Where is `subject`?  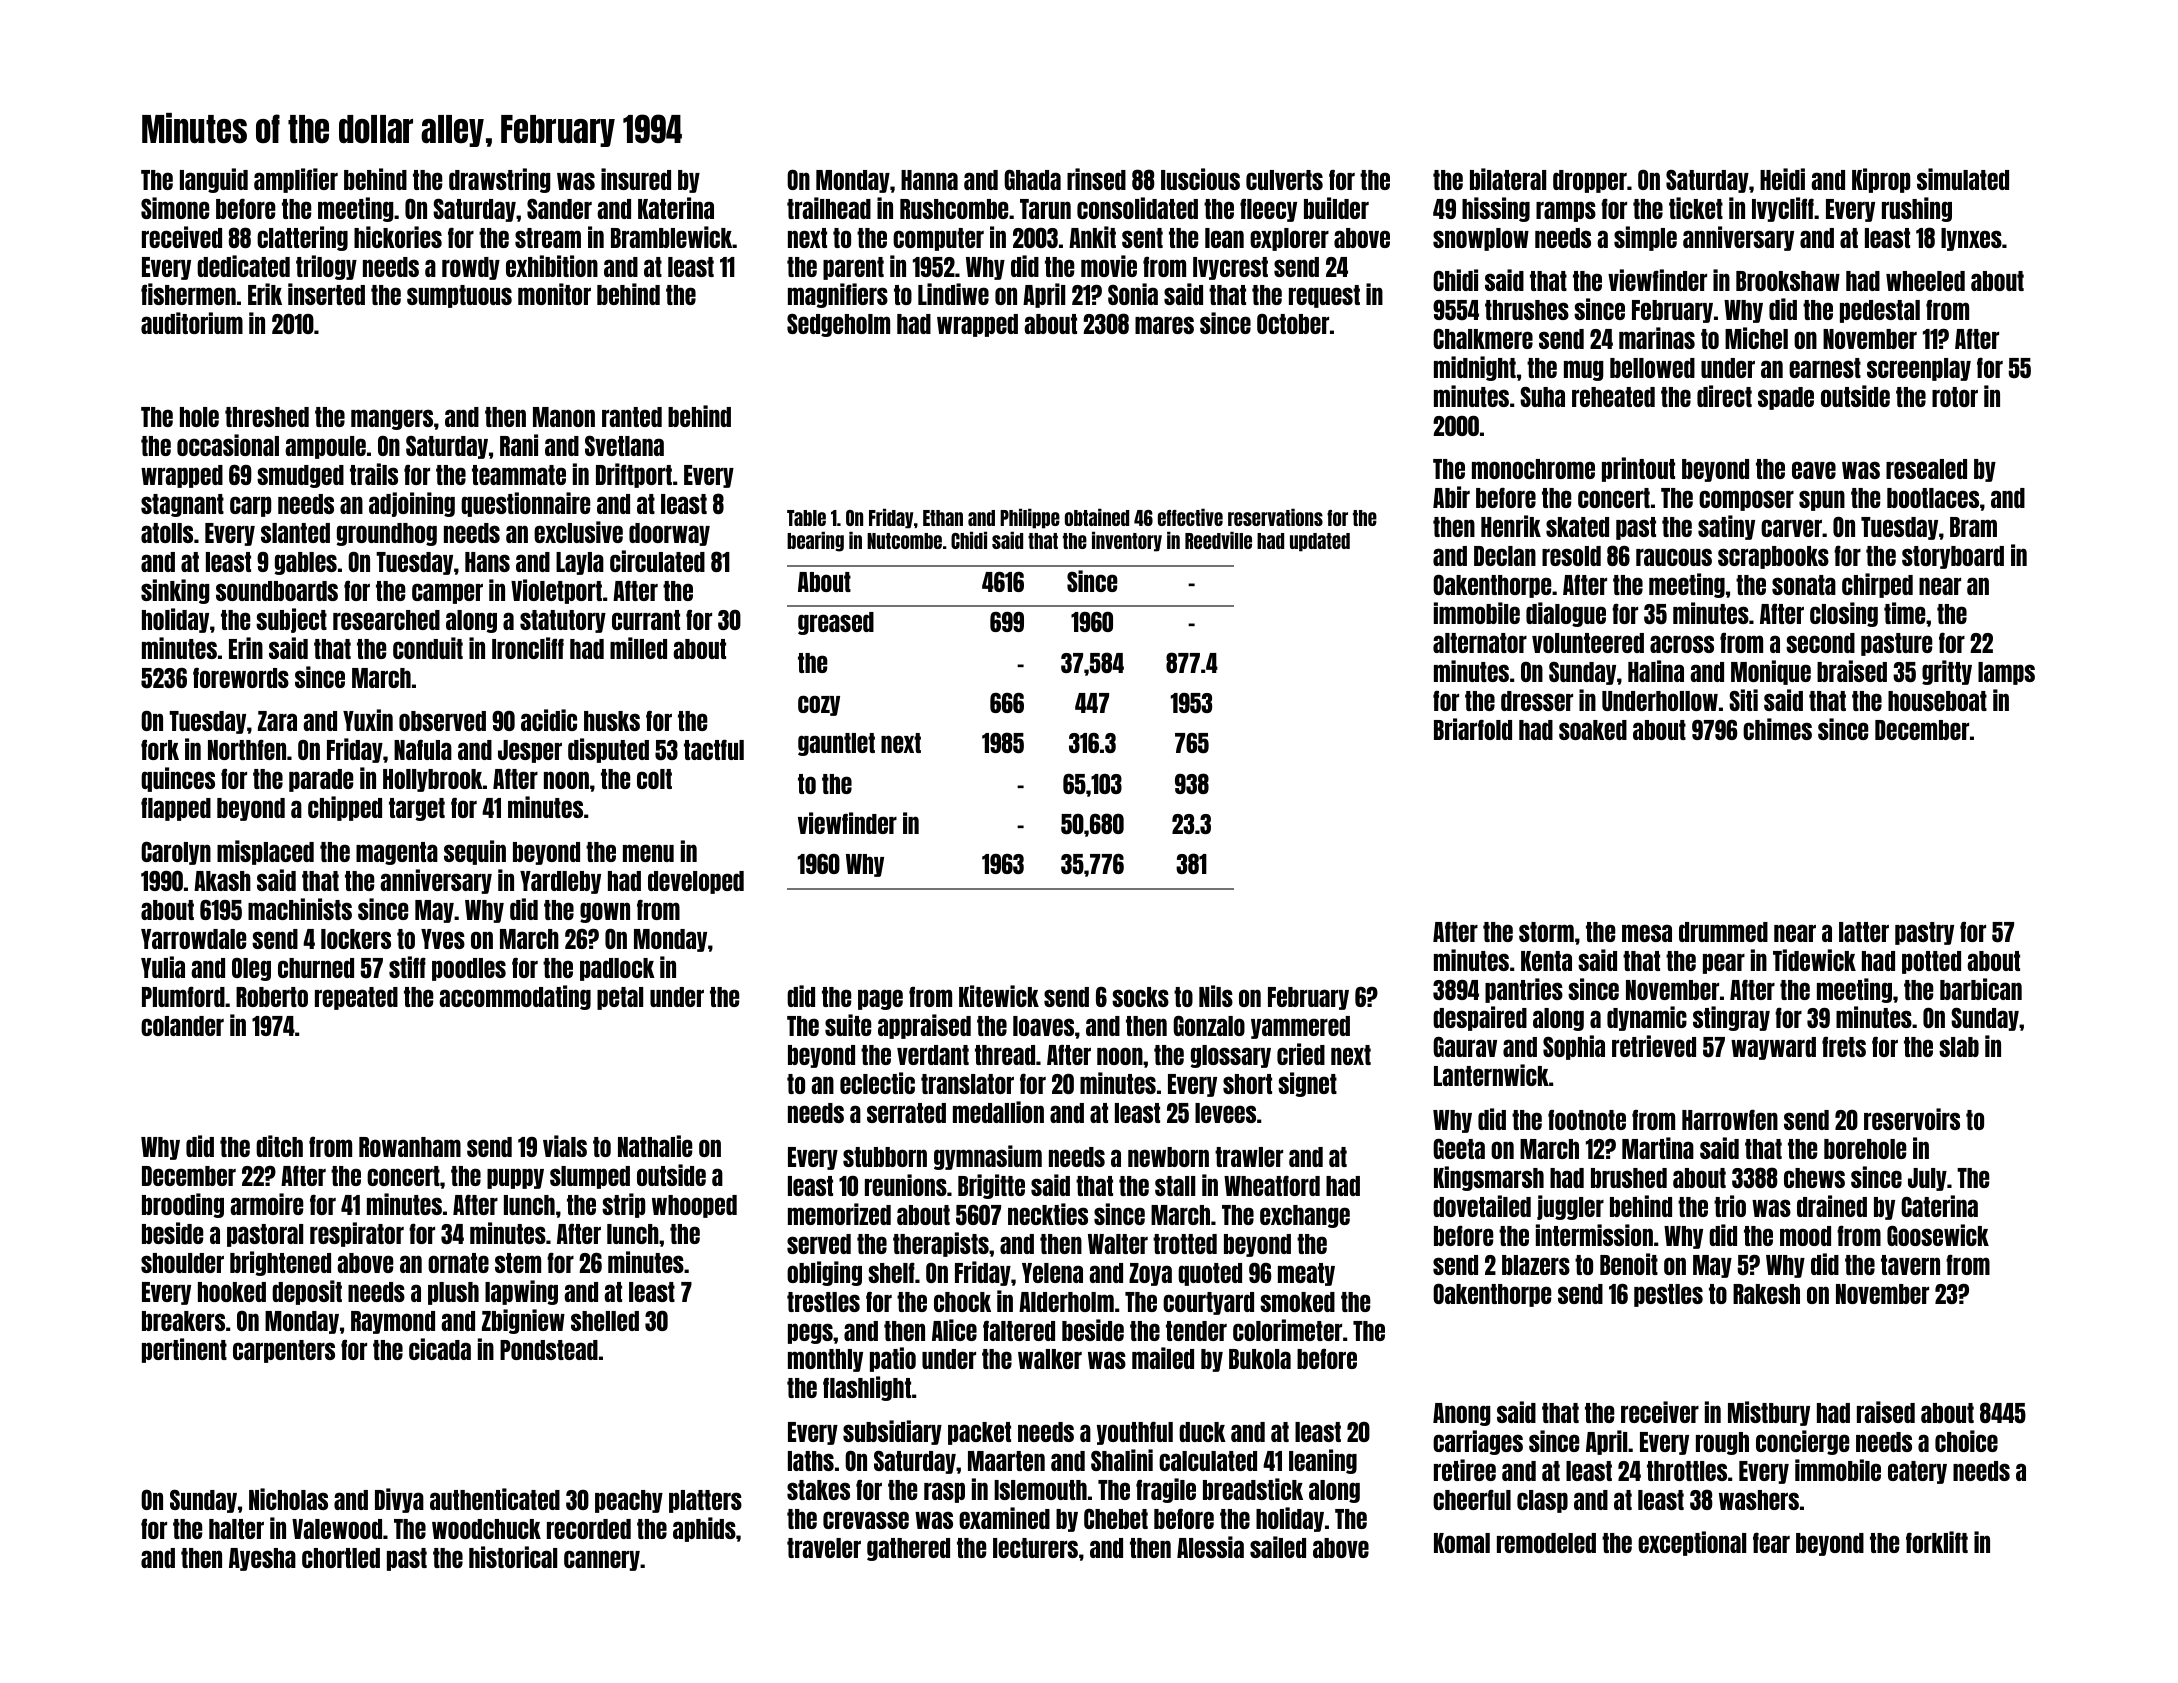 subject is located at coordinates (291, 620).
